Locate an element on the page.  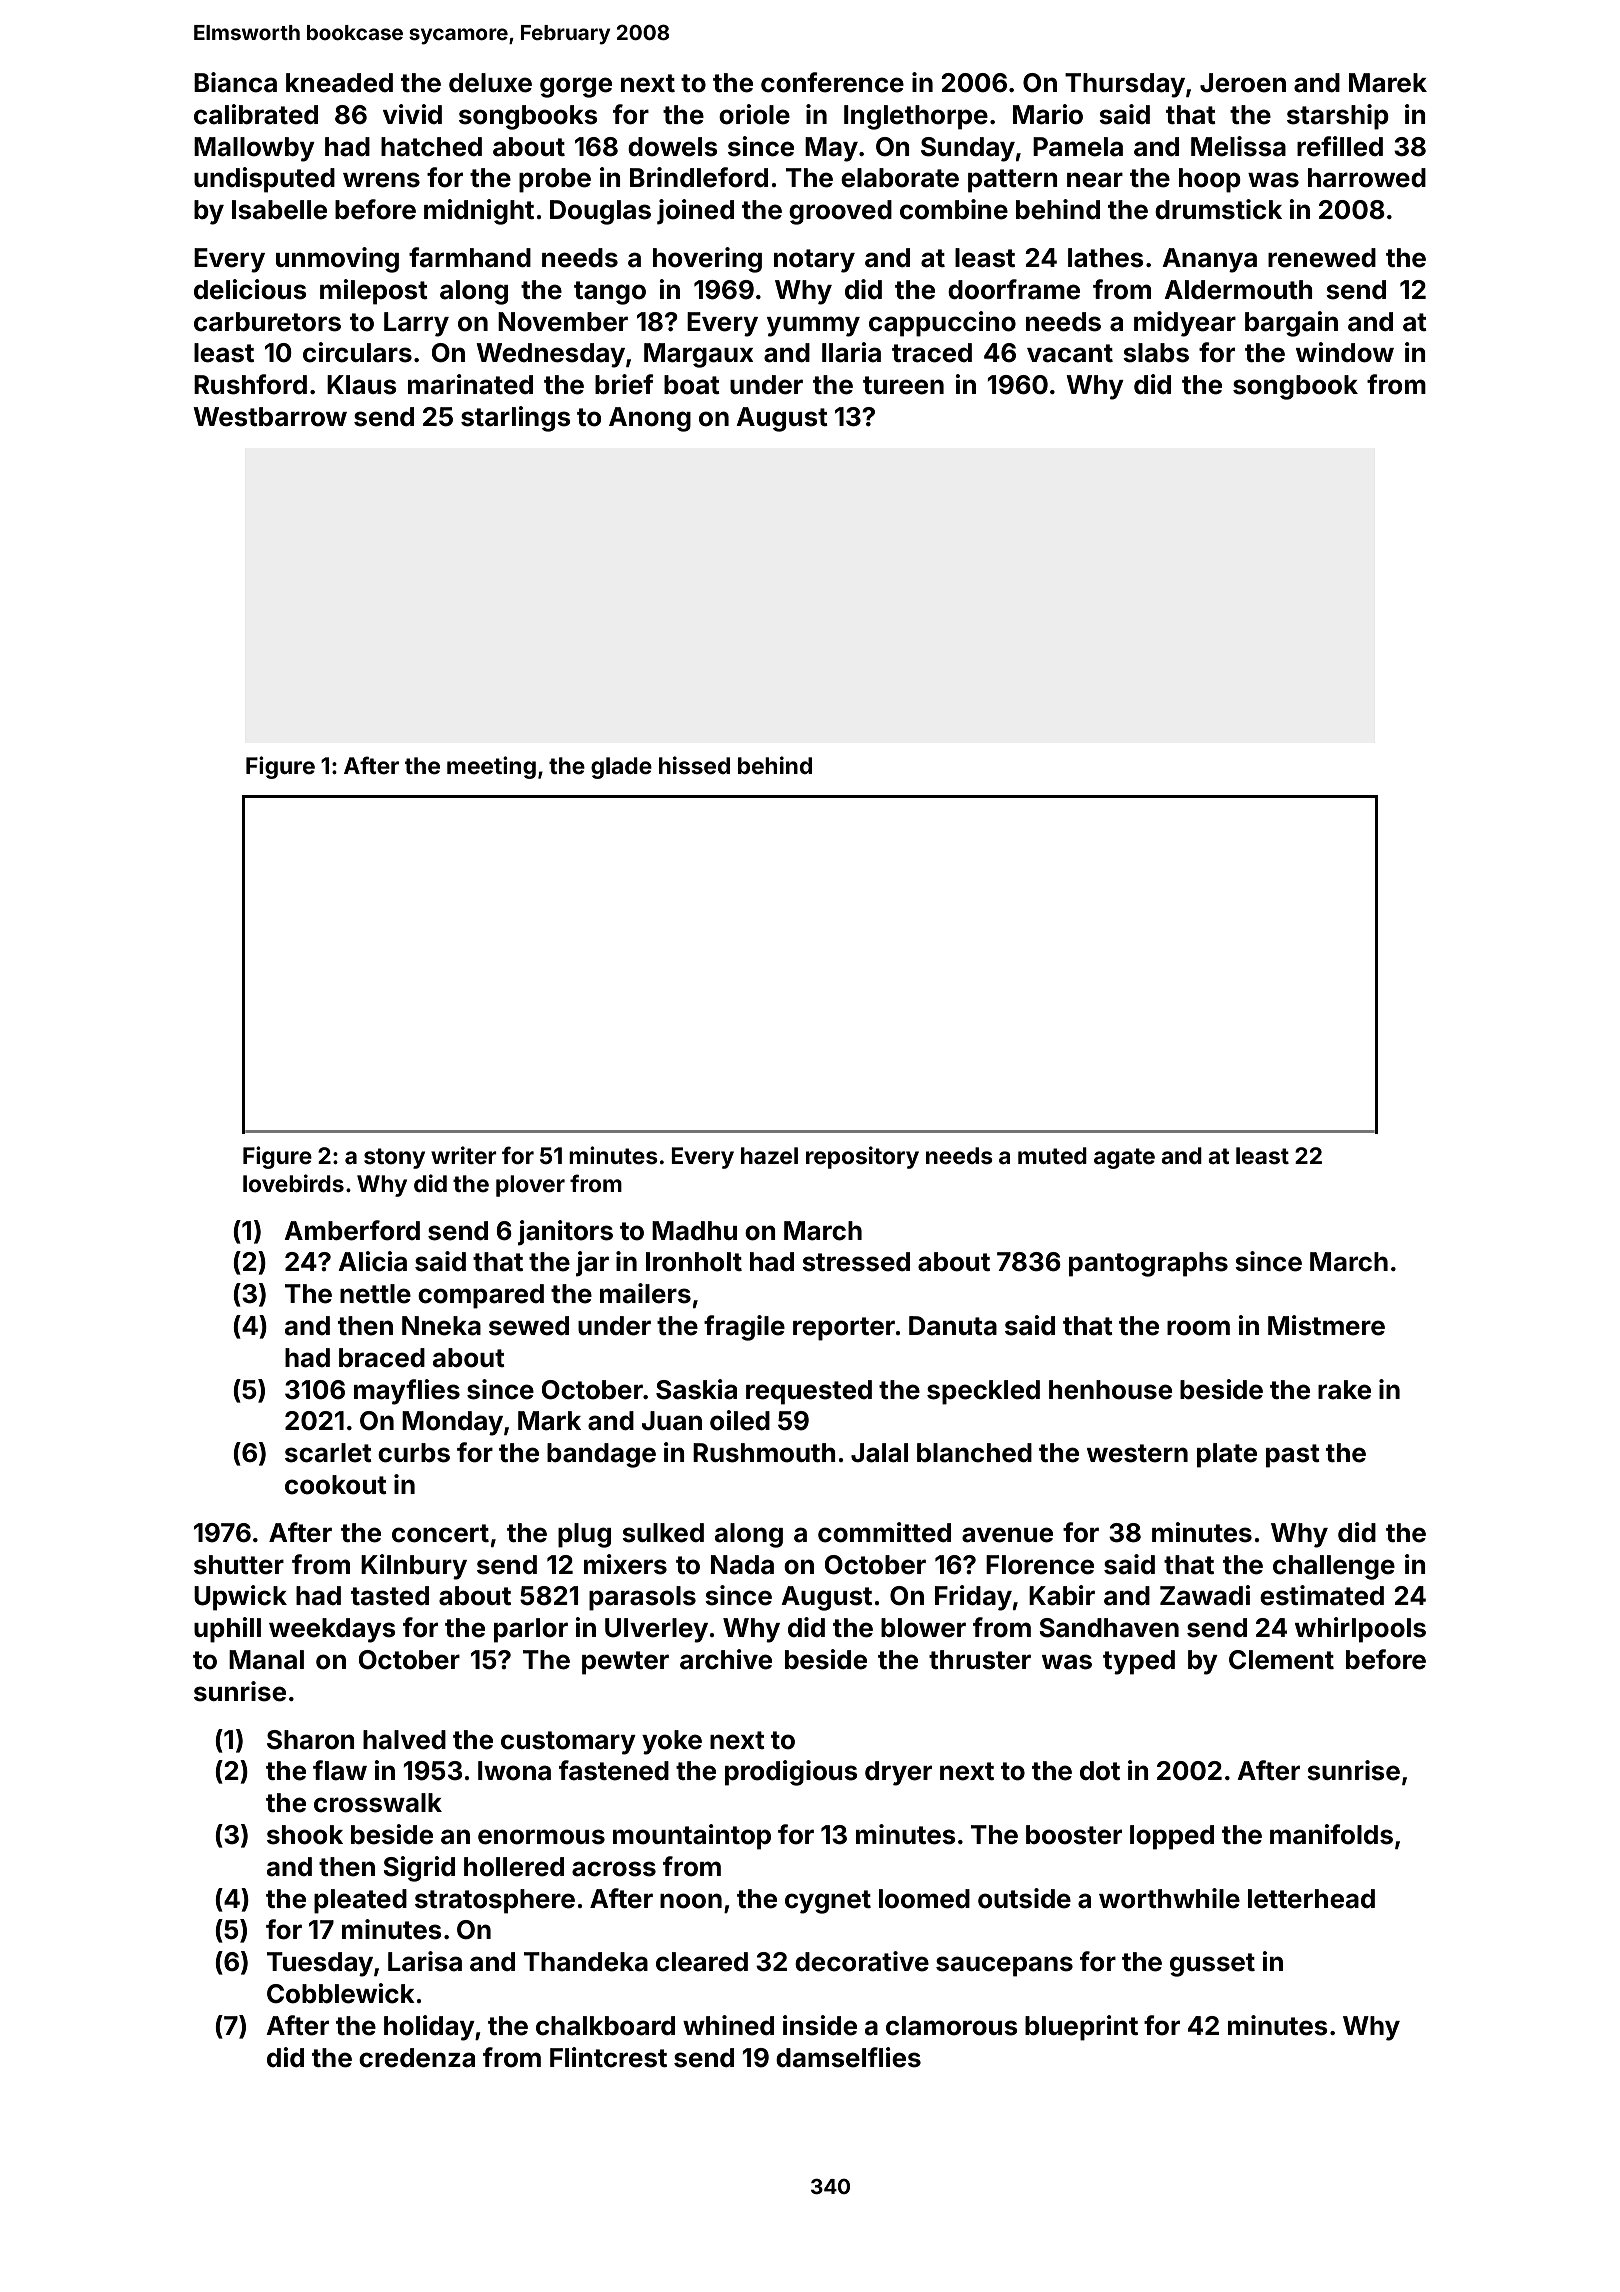
conference is located at coordinates (832, 82).
